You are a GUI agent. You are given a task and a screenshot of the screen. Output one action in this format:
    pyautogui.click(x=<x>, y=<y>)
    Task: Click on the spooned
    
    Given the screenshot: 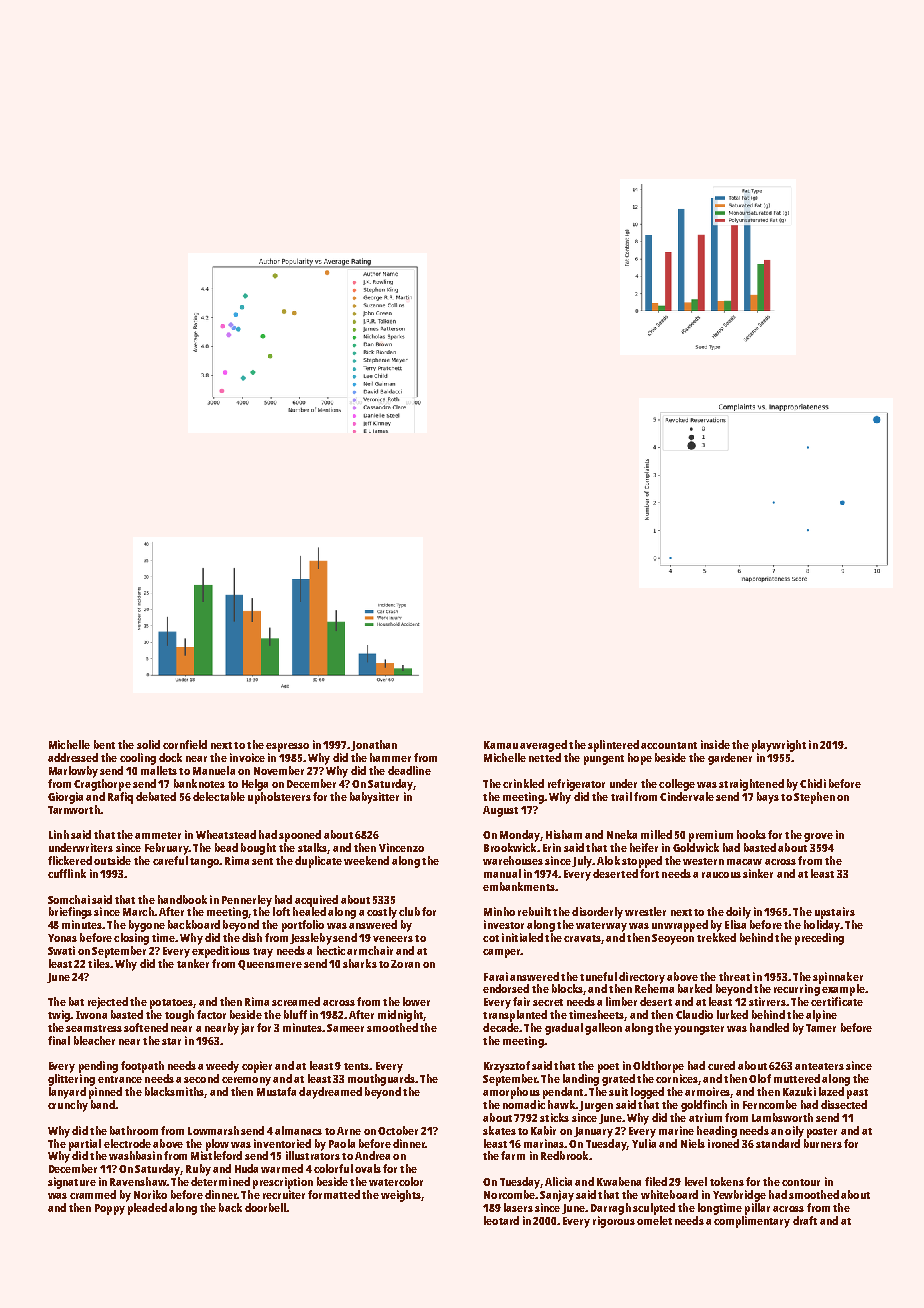 What is the action you would take?
    pyautogui.click(x=300, y=836)
